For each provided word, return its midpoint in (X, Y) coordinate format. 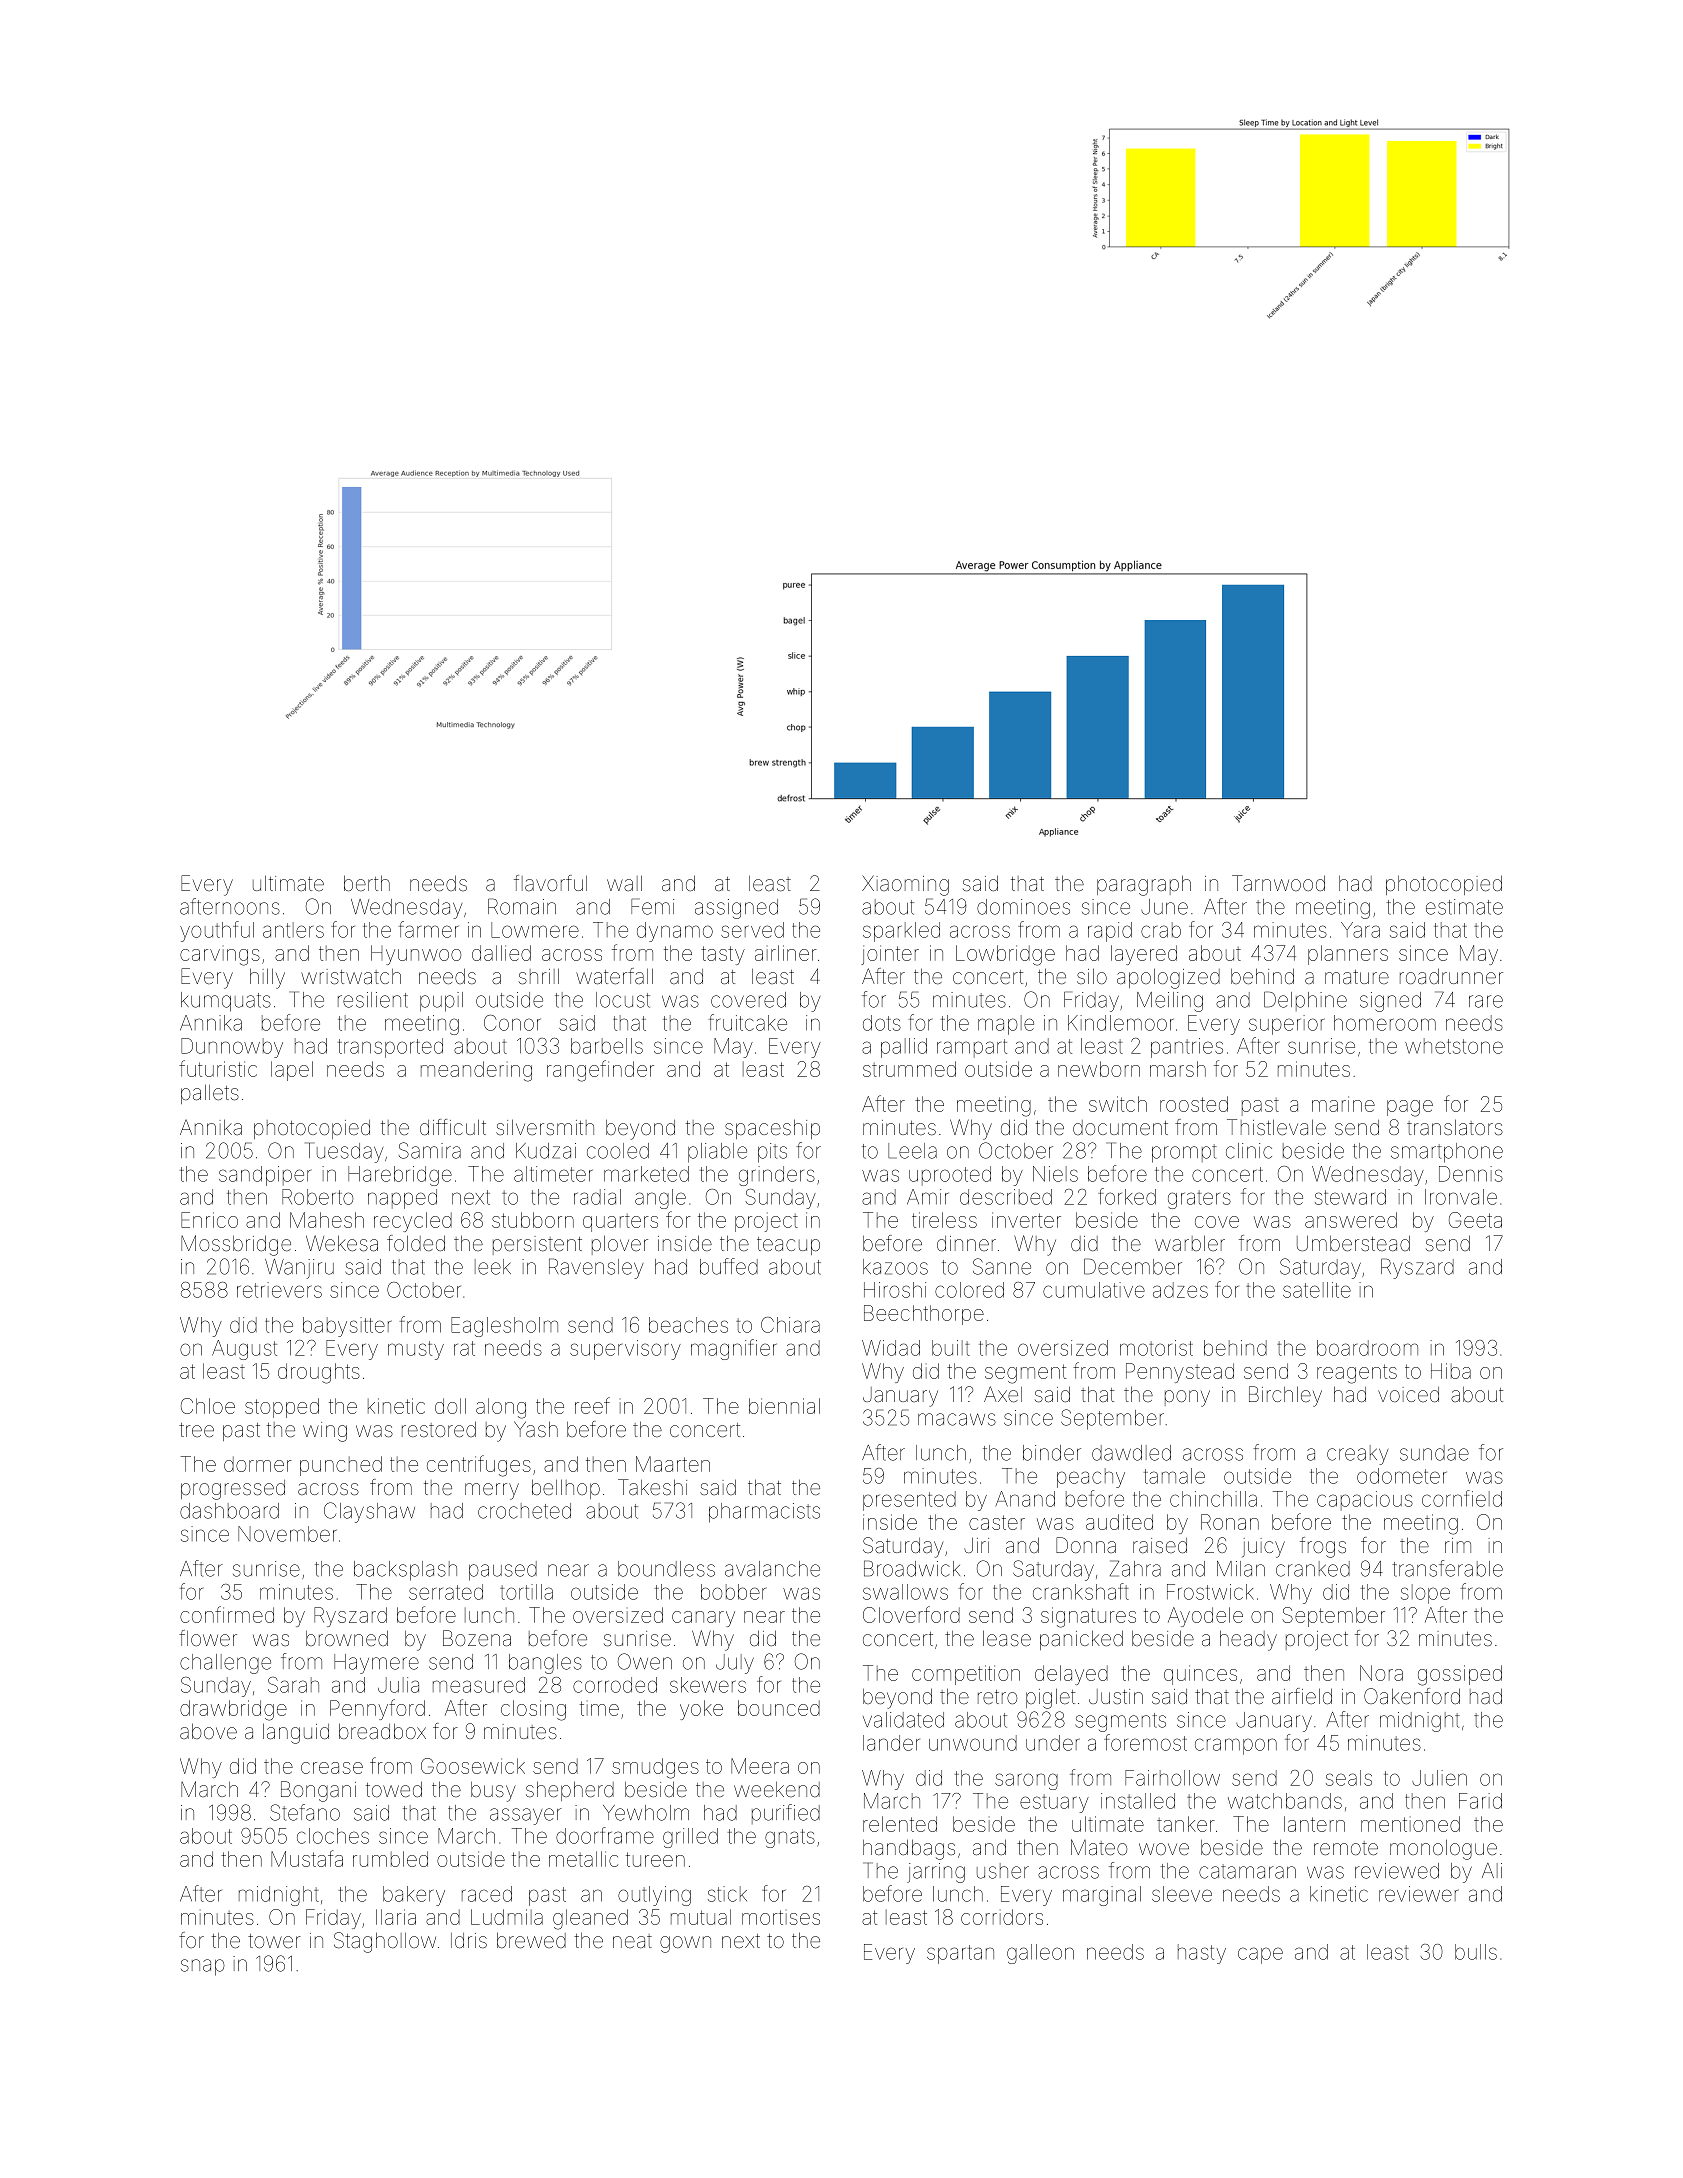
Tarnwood (1278, 883)
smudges (655, 1768)
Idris (469, 1940)
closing (533, 1710)
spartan (960, 1954)
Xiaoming (905, 885)
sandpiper (265, 1176)
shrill (539, 976)
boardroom (1367, 1348)
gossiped (1460, 1675)
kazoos (895, 1267)
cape (1260, 1955)
